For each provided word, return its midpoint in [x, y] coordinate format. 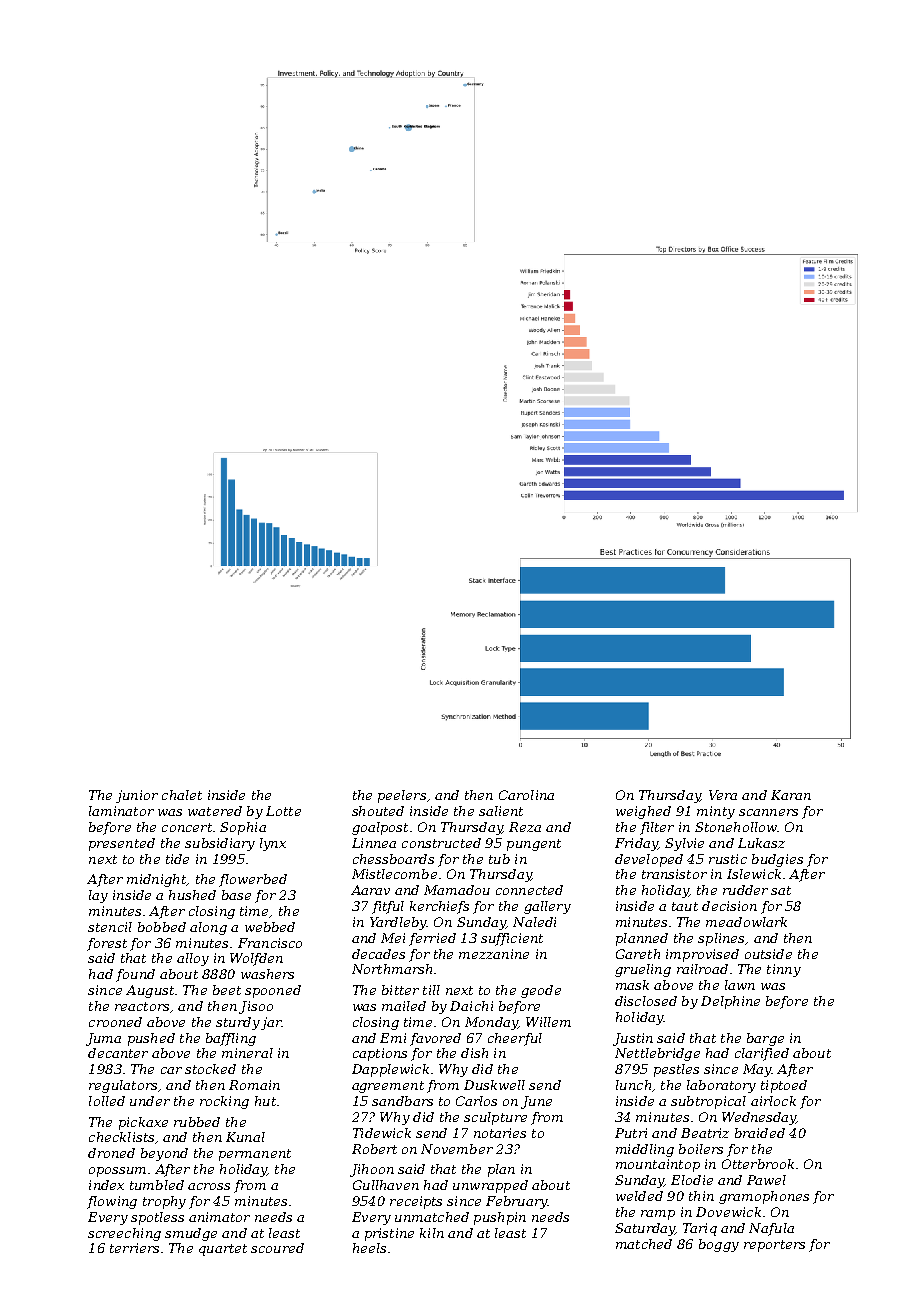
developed [649, 860]
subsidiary [220, 844]
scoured [277, 1248]
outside [768, 954]
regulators [123, 1086]
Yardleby [398, 923]
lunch [633, 1085]
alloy [193, 959]
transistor [674, 874]
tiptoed [784, 1086]
